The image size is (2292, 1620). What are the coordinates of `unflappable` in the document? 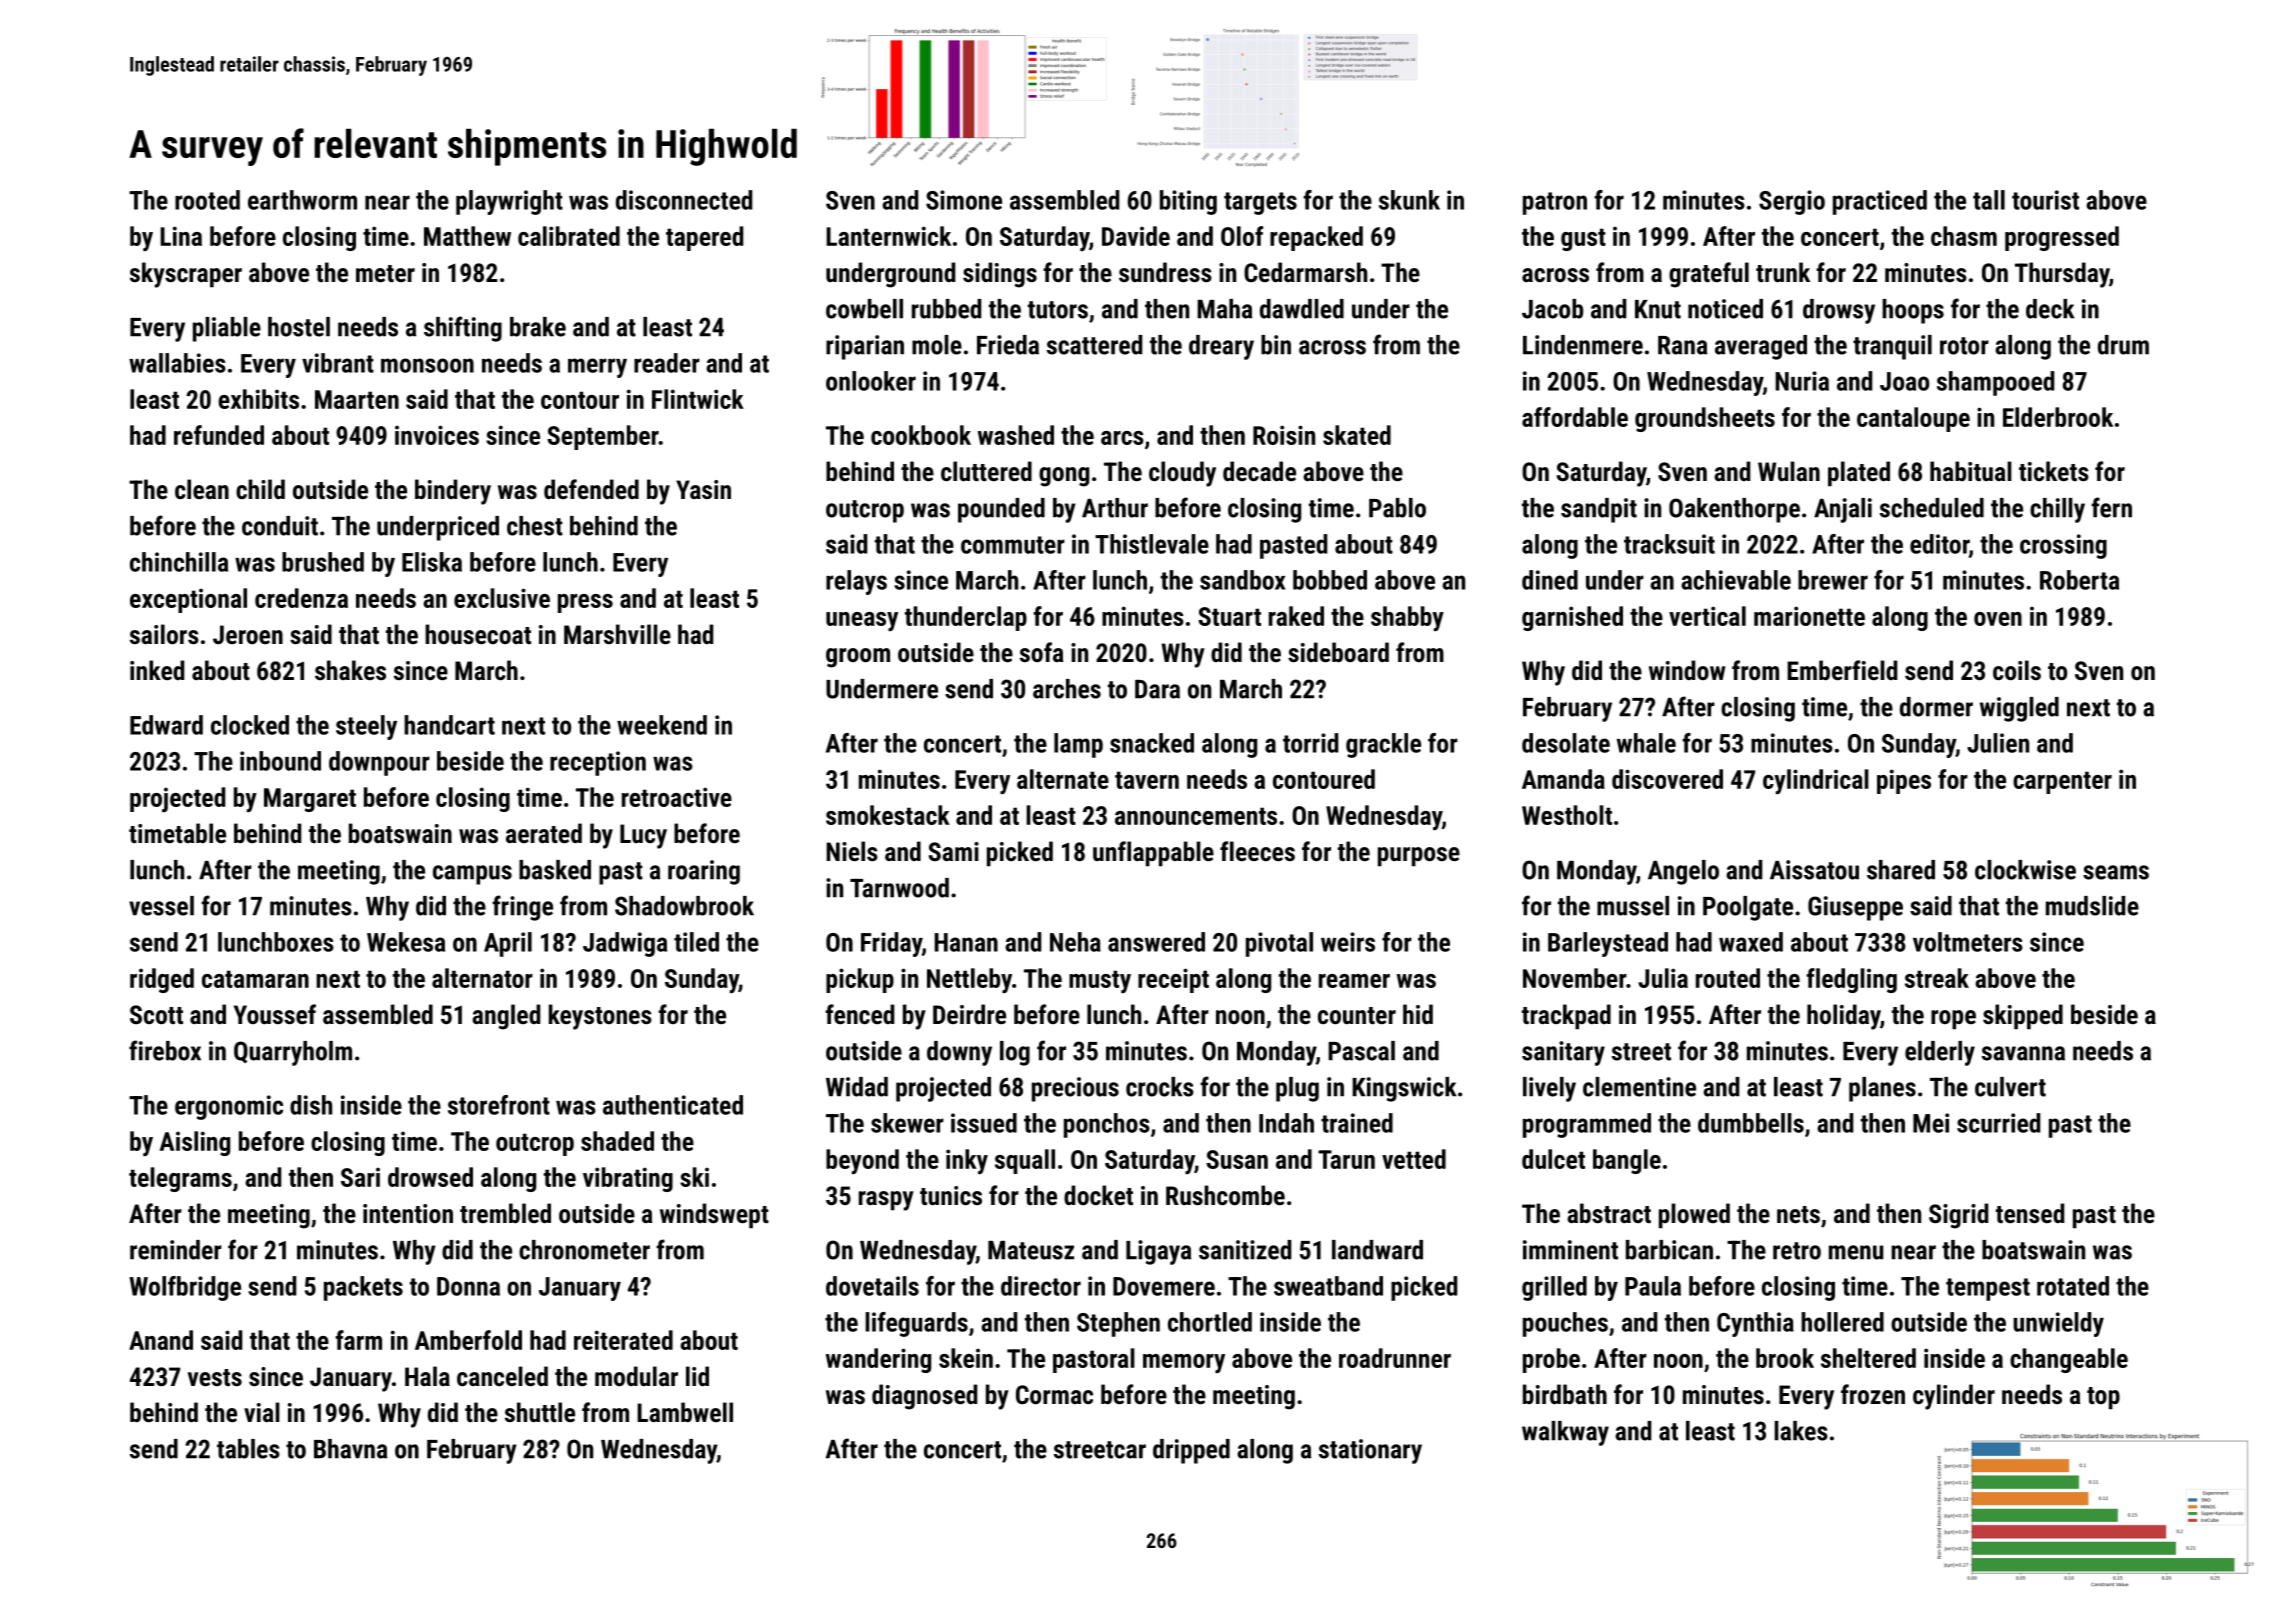 It's located at (1153, 854).
